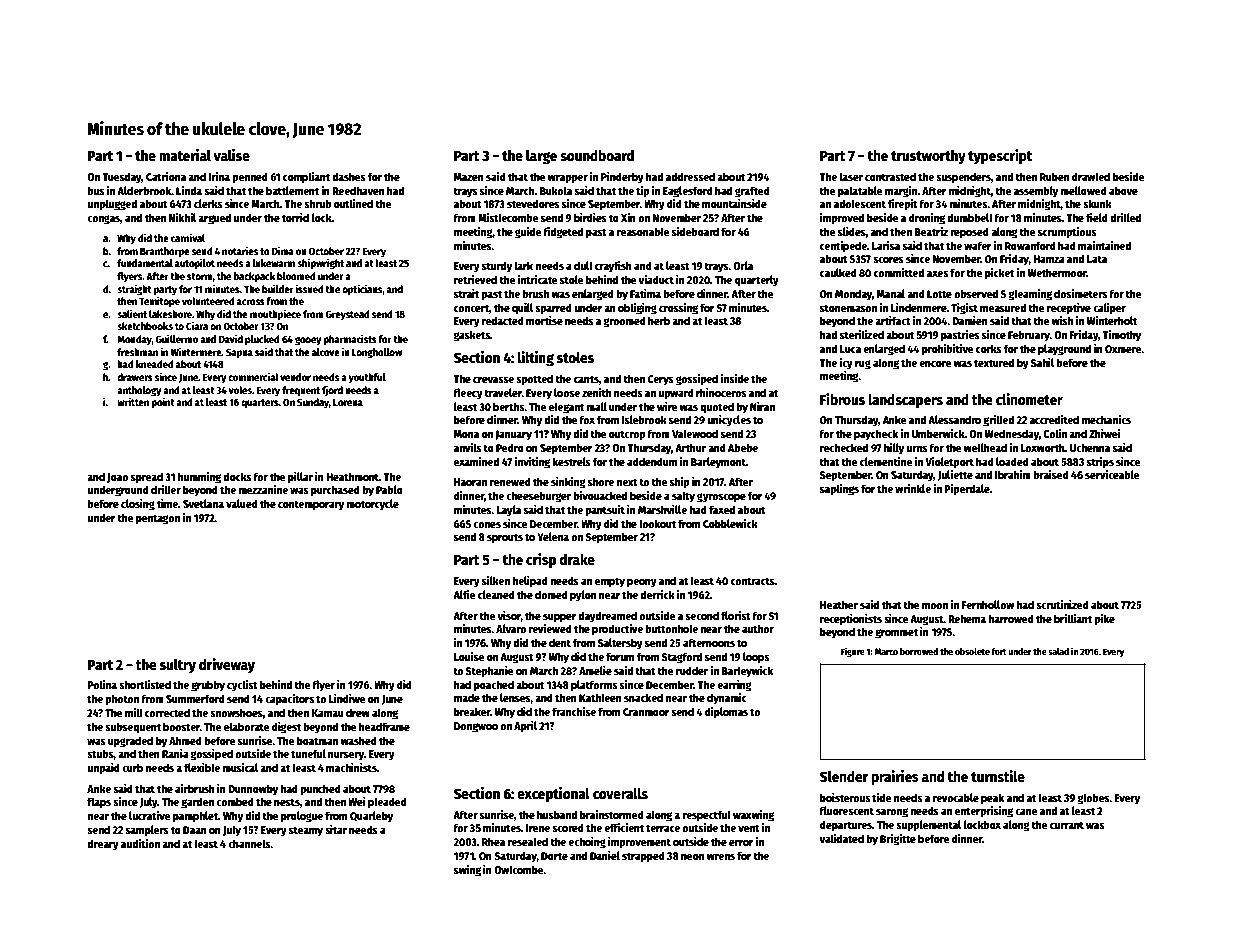 The height and width of the screenshot is (952, 1233). I want to click on gaskets, so click(471, 336).
